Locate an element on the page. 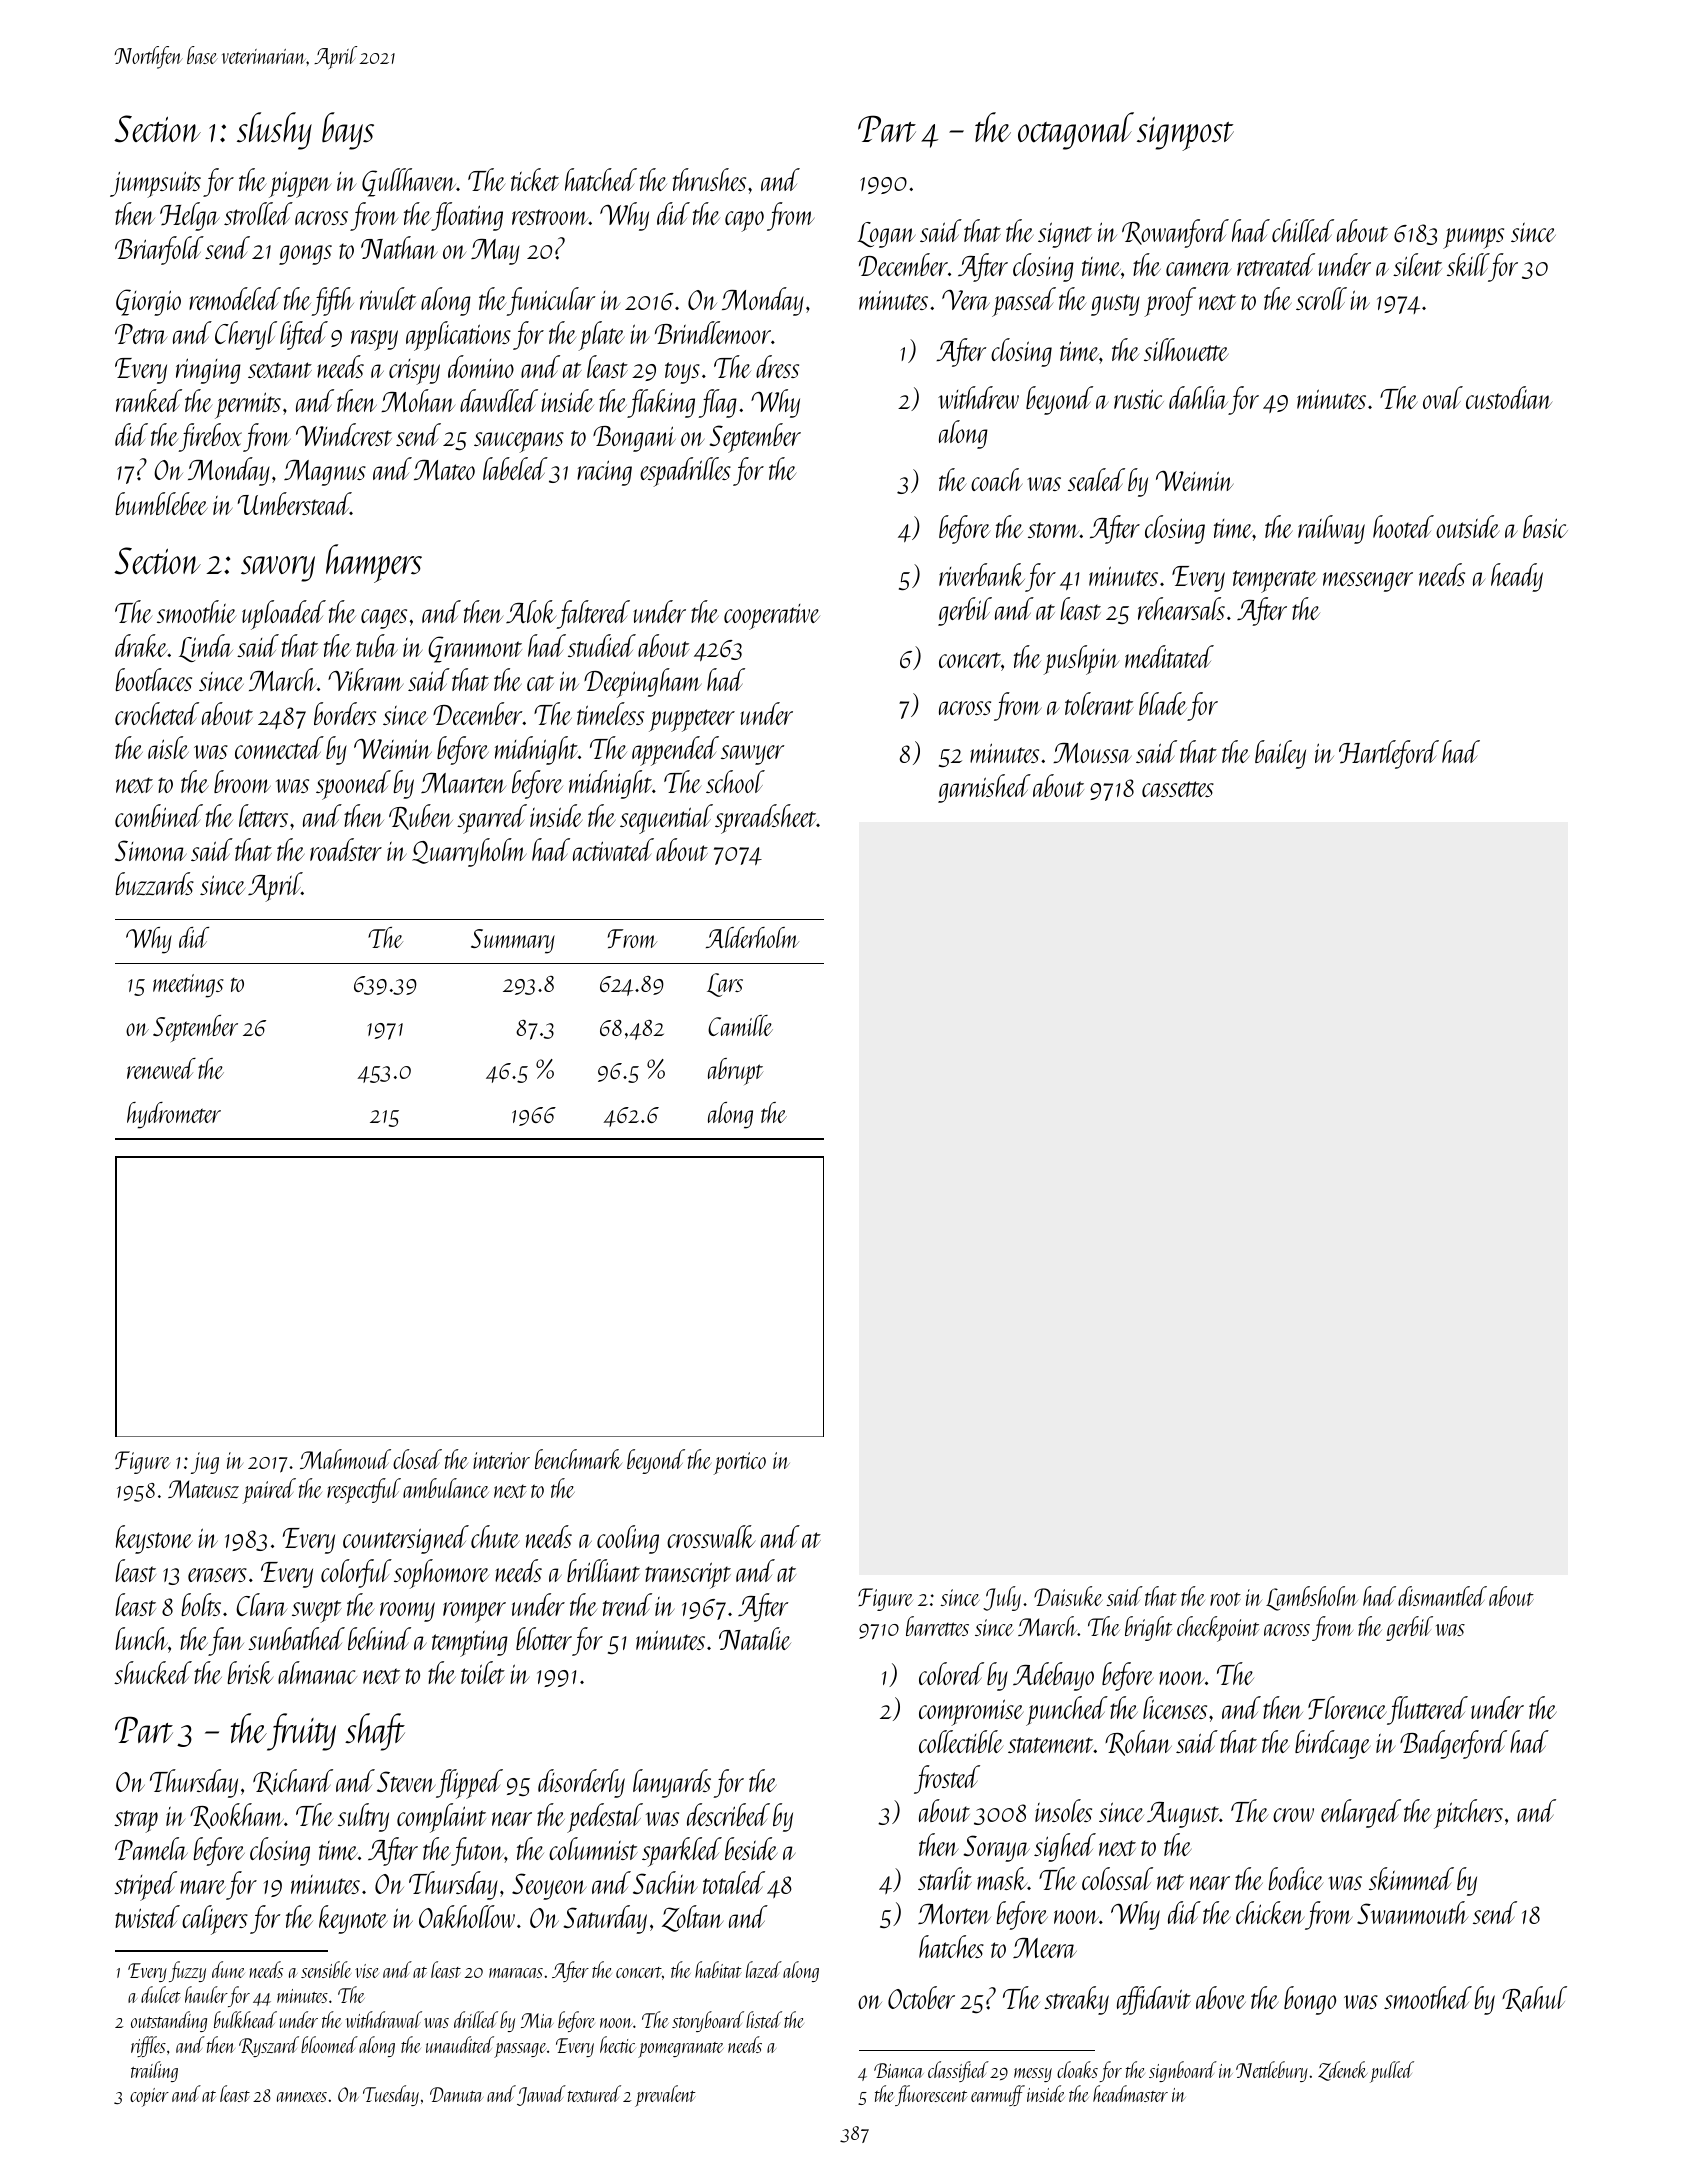 This document has height=2178, width=1683. hydrometer is located at coordinates (174, 1115).
